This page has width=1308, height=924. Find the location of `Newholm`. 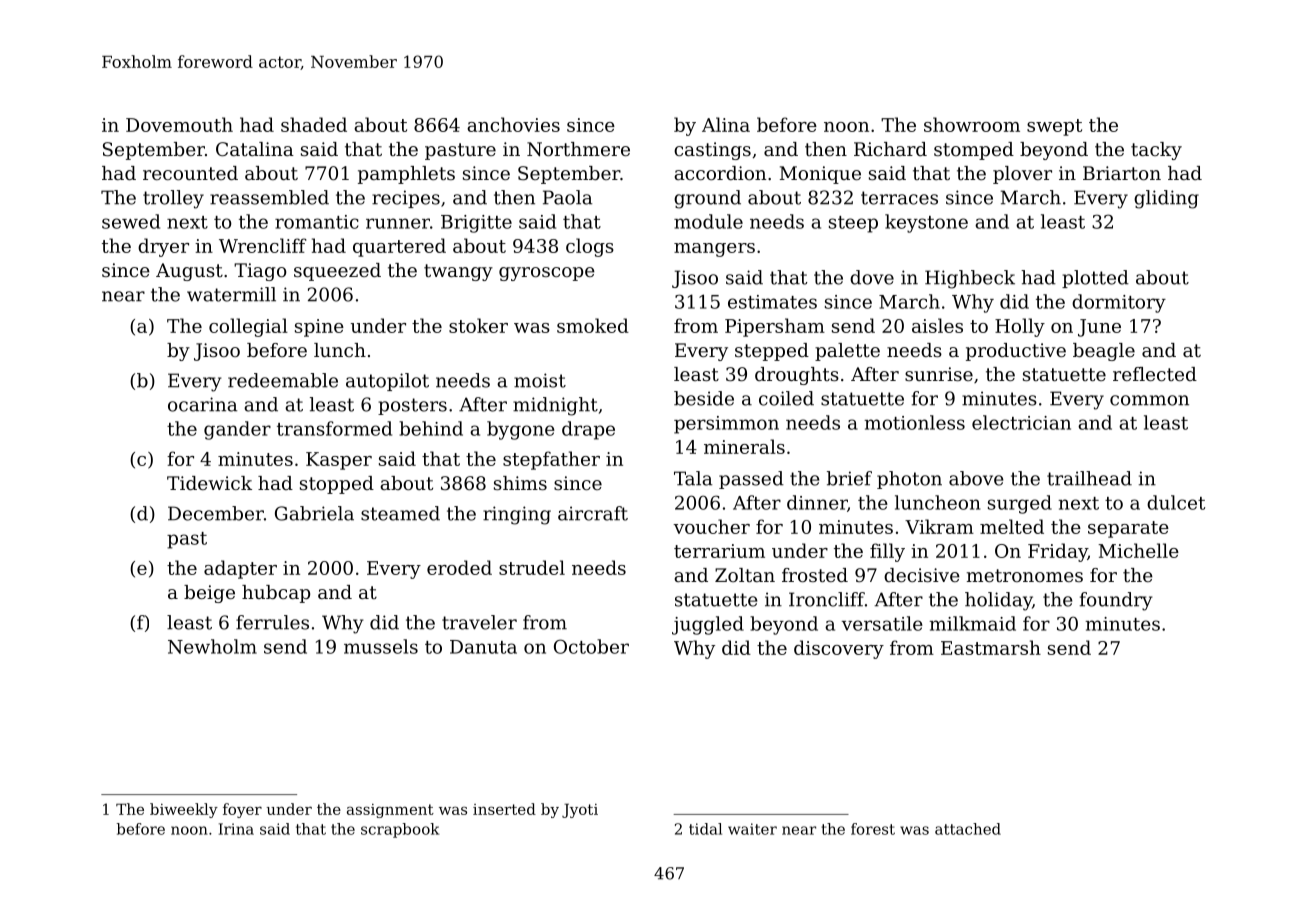

Newholm is located at coordinates (212, 646).
